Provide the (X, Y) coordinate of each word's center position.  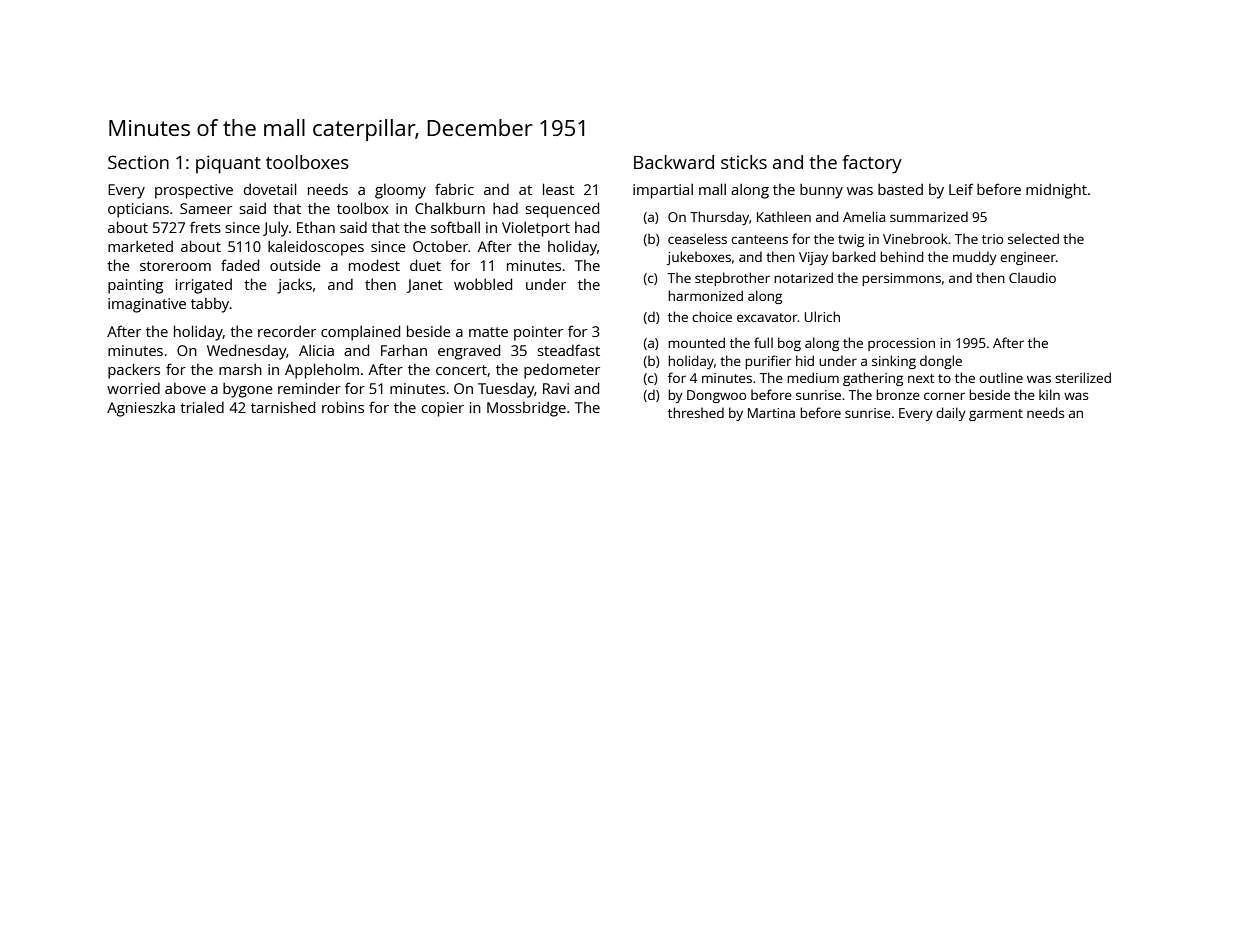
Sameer (206, 208)
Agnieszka (141, 409)
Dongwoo (716, 396)
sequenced (562, 210)
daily (951, 414)
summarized (929, 216)
